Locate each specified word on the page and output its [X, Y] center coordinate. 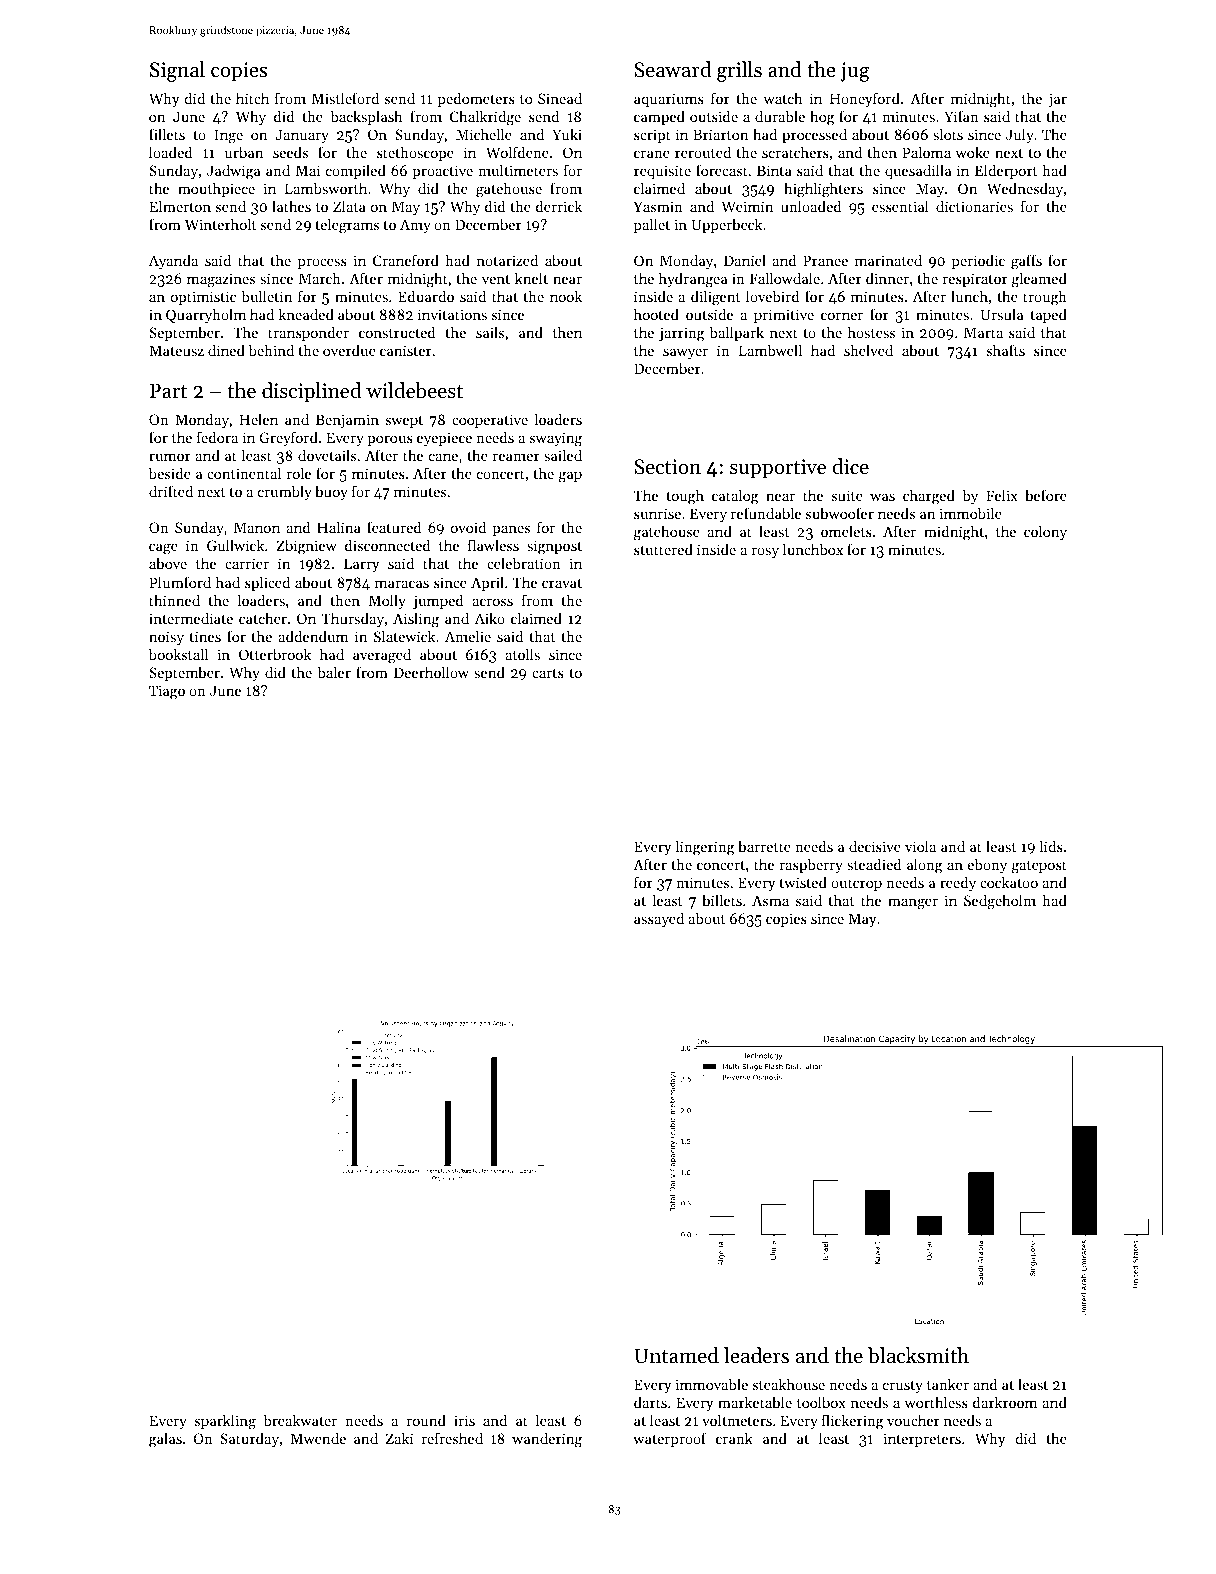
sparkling [225, 1422]
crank [734, 1438]
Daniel [745, 260]
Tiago [167, 692]
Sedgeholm [1000, 902]
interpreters [922, 1440]
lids [1051, 846]
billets [722, 900]
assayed [659, 919]
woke [973, 152]
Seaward [672, 69]
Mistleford [345, 98]
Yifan [961, 116]
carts [548, 673]
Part [168, 391]
